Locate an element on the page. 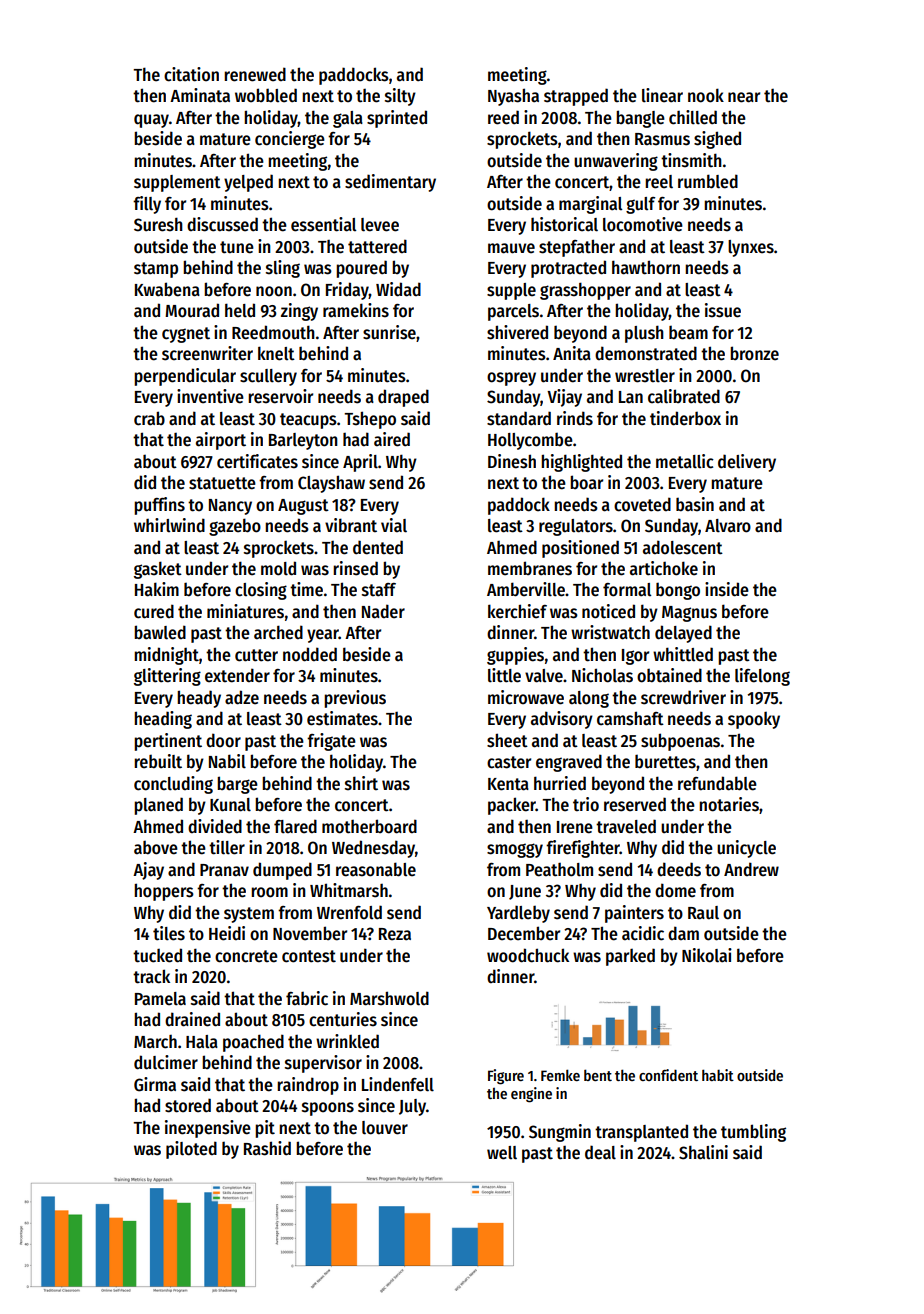 This page has width=924, height=1314. Rashid is located at coordinates (267, 1148).
